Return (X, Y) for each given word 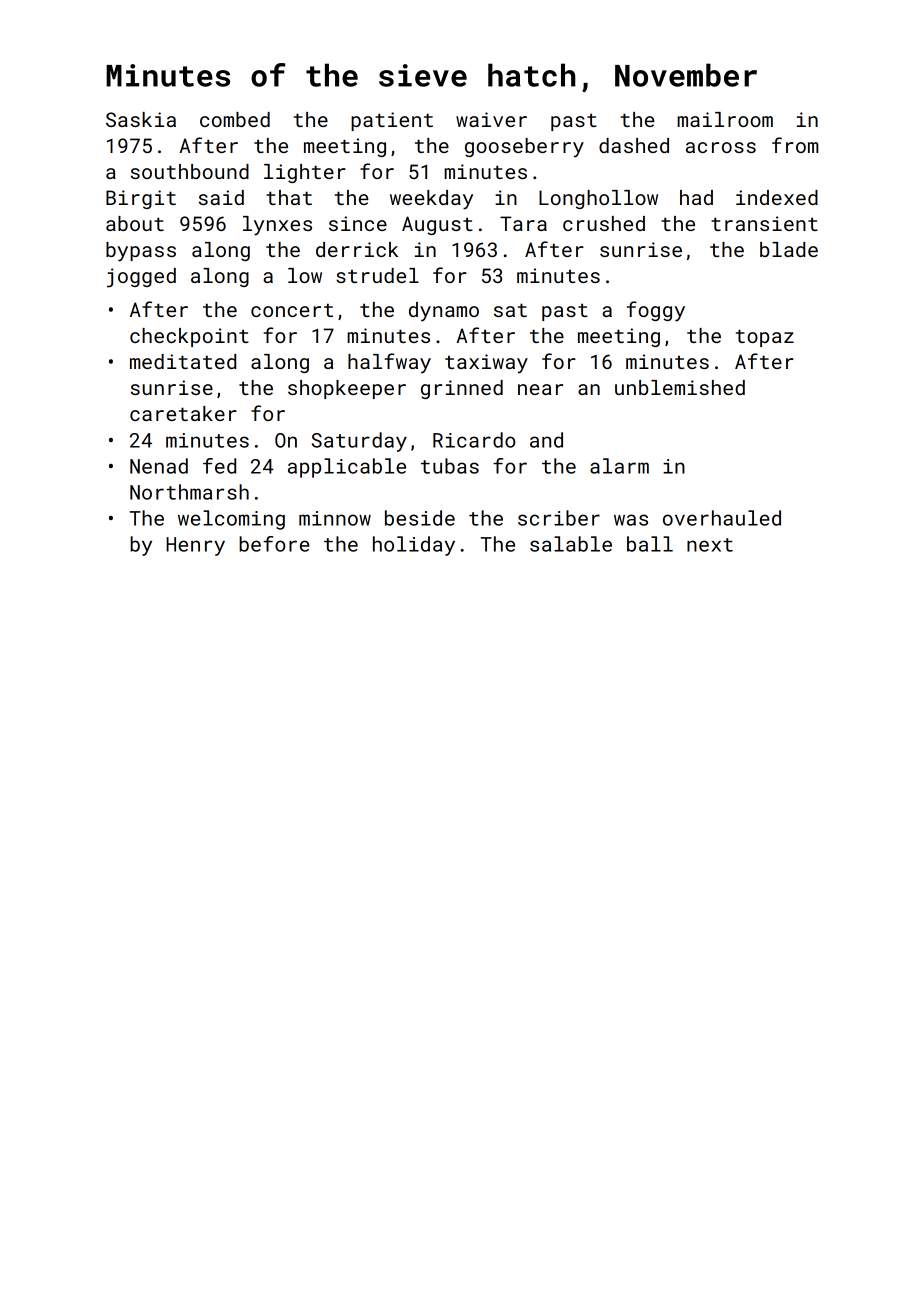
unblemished (680, 387)
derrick (357, 249)
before (274, 544)
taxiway (486, 364)
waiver (491, 119)
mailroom (725, 119)
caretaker (183, 413)
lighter (305, 173)
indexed (777, 197)
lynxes (277, 226)
